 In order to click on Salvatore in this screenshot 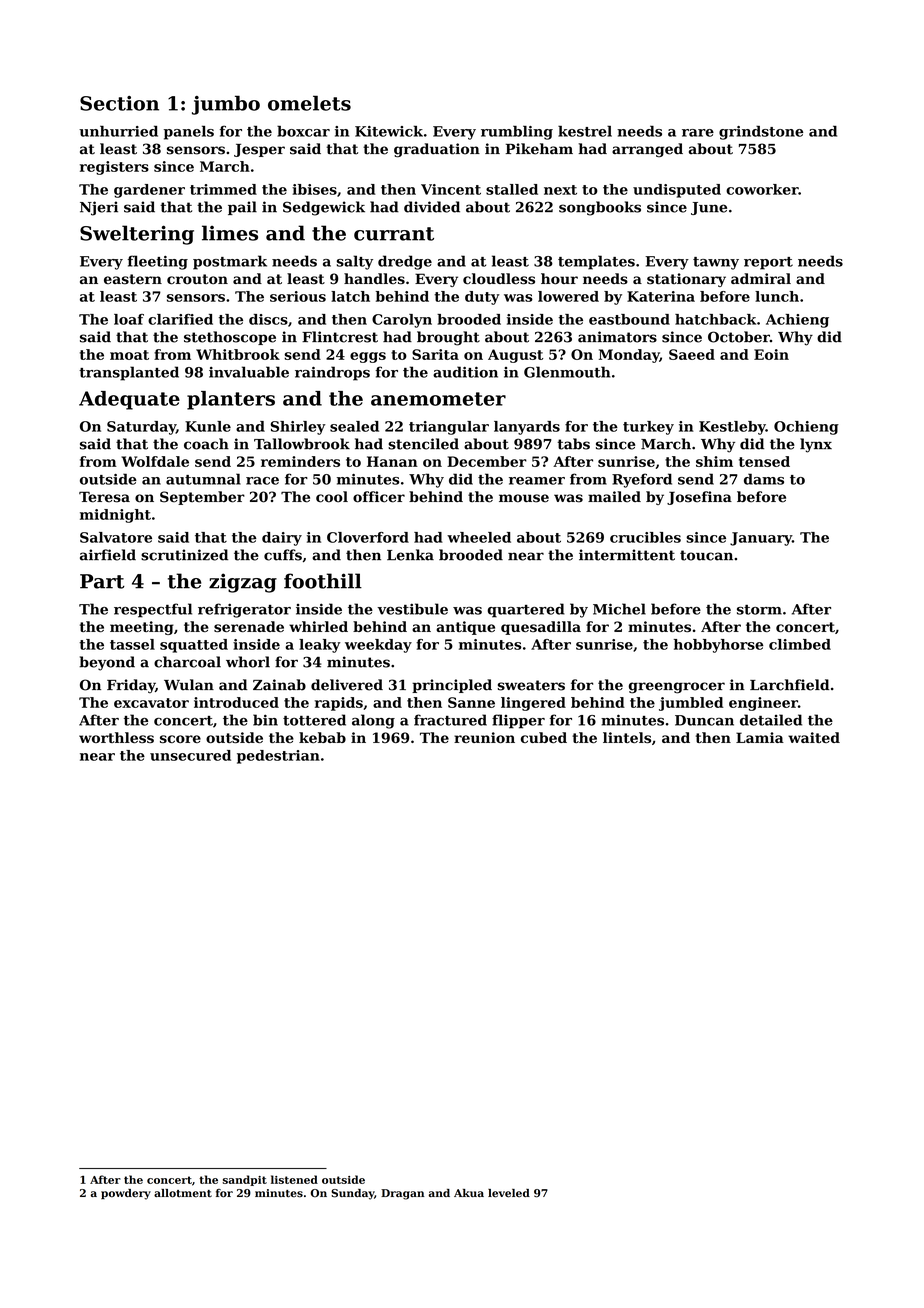, I will do `click(116, 537)`.
